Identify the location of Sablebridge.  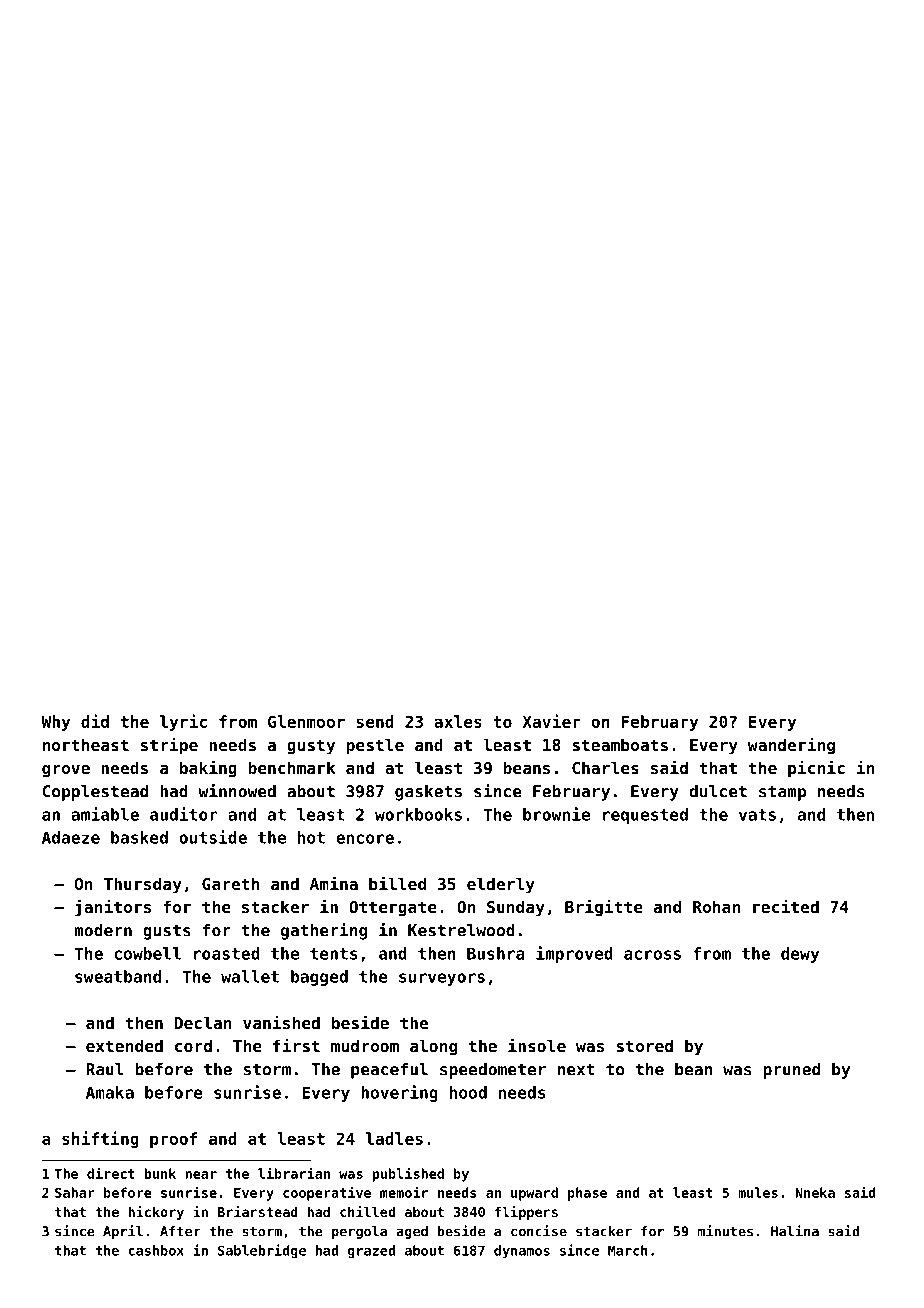
(262, 1251).
